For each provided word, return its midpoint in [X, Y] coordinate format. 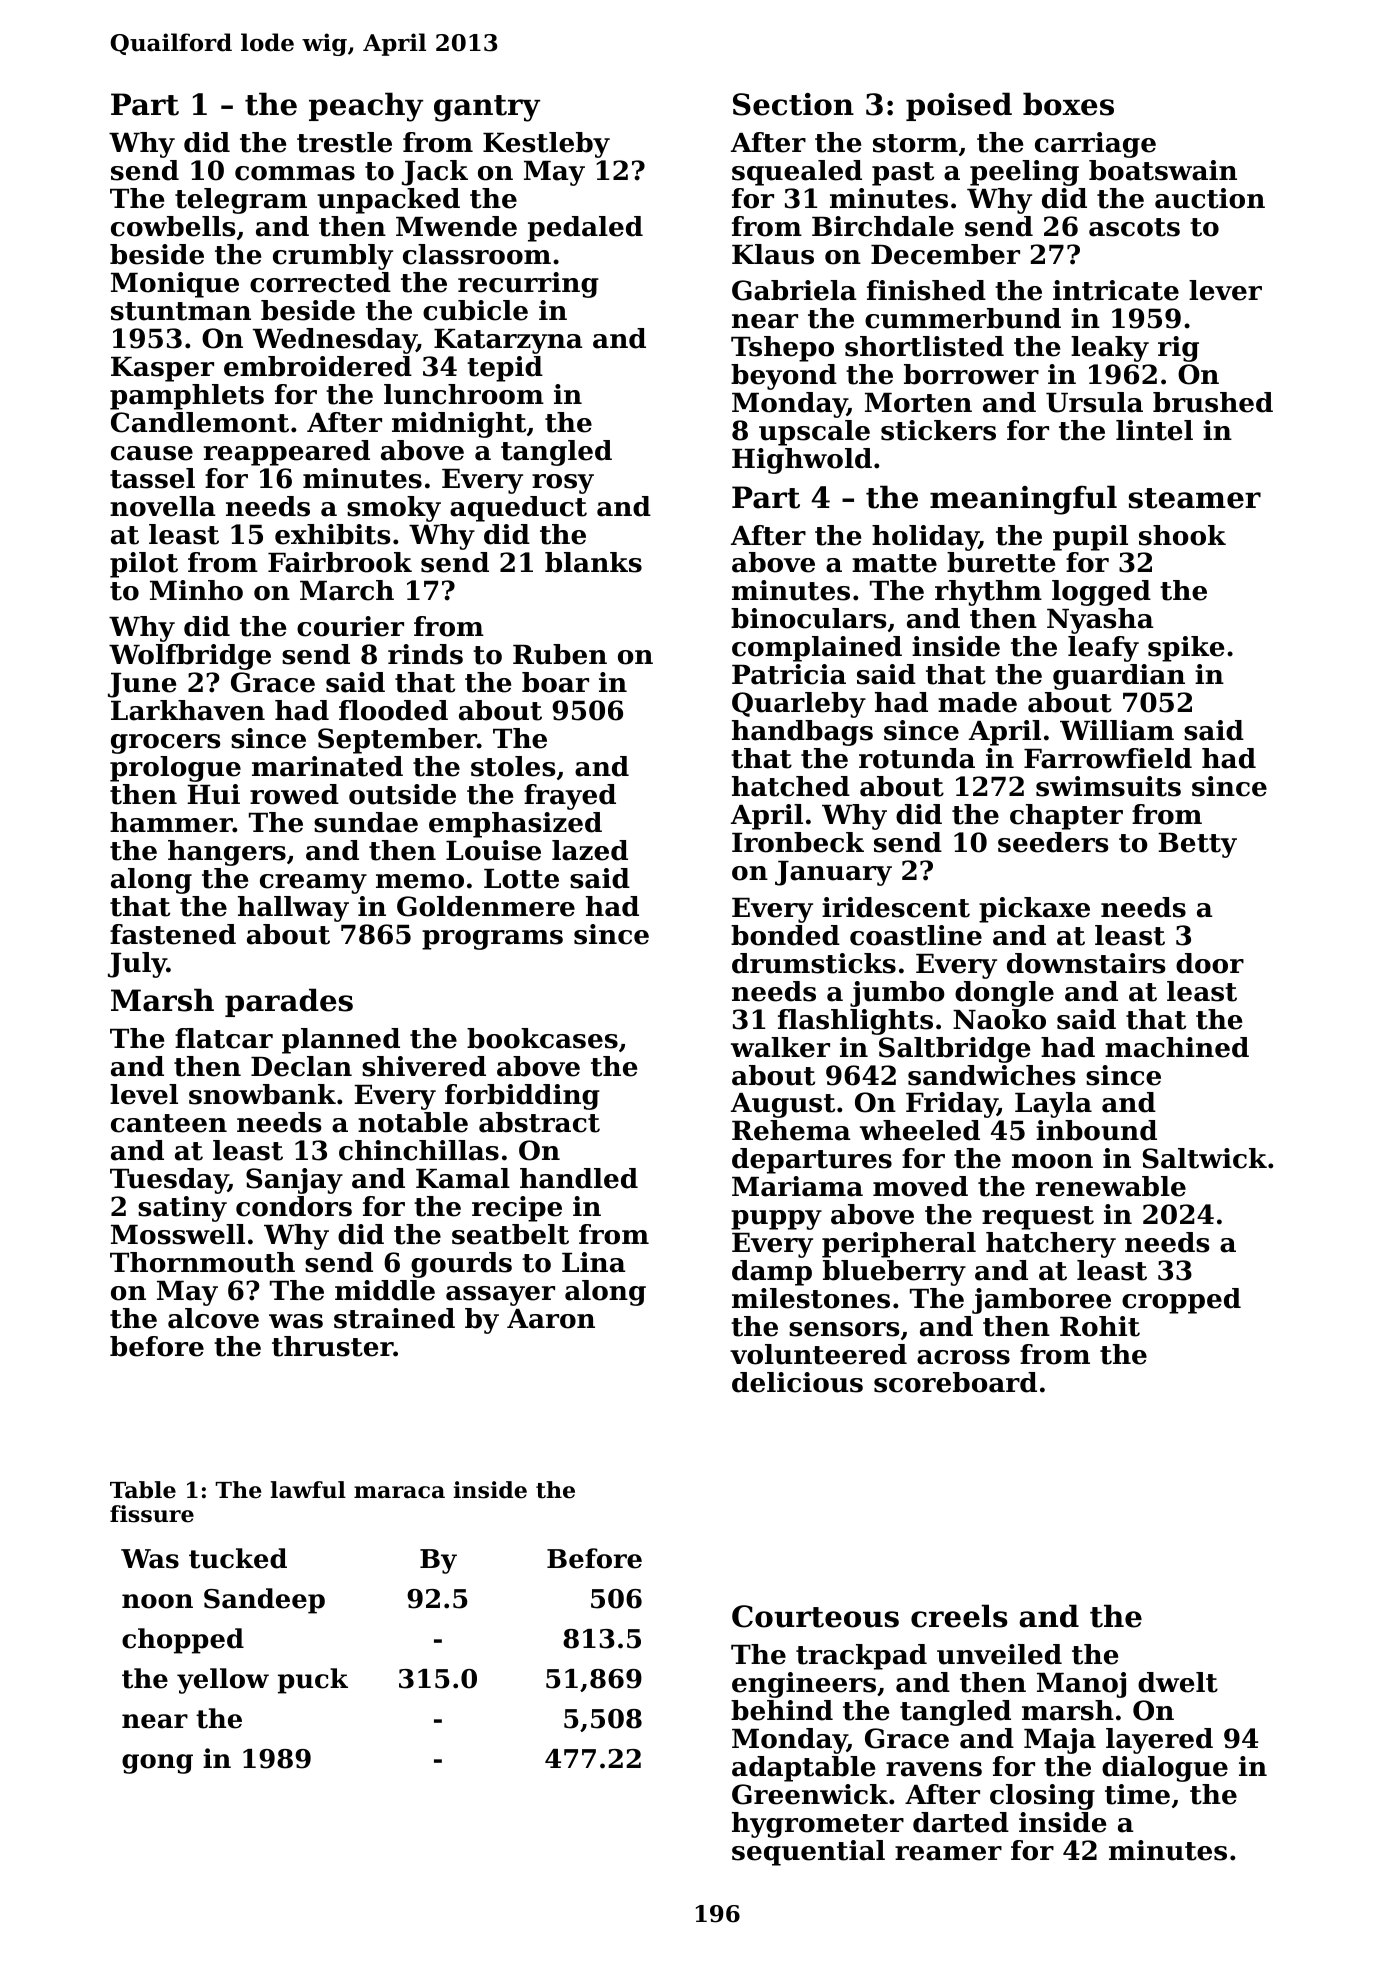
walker [780, 1047]
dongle [1004, 994]
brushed [1213, 402]
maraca [399, 1492]
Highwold [802, 461]
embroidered [318, 366]
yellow [223, 1681]
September [397, 741]
